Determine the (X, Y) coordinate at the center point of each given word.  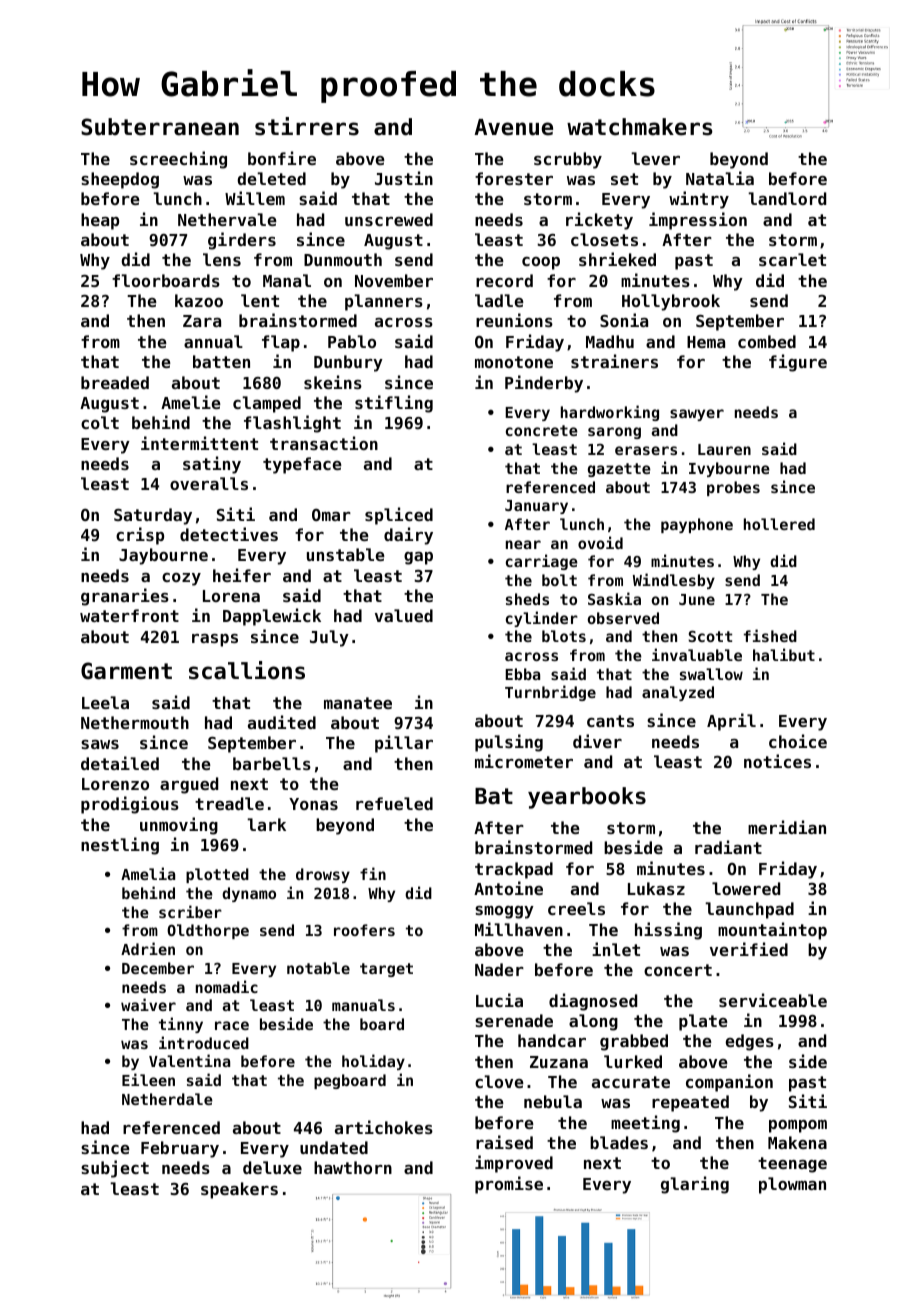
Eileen (148, 1079)
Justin (404, 178)
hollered (779, 524)
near (523, 544)
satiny (212, 465)
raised (504, 1142)
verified (749, 949)
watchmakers (640, 127)
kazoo (199, 300)
